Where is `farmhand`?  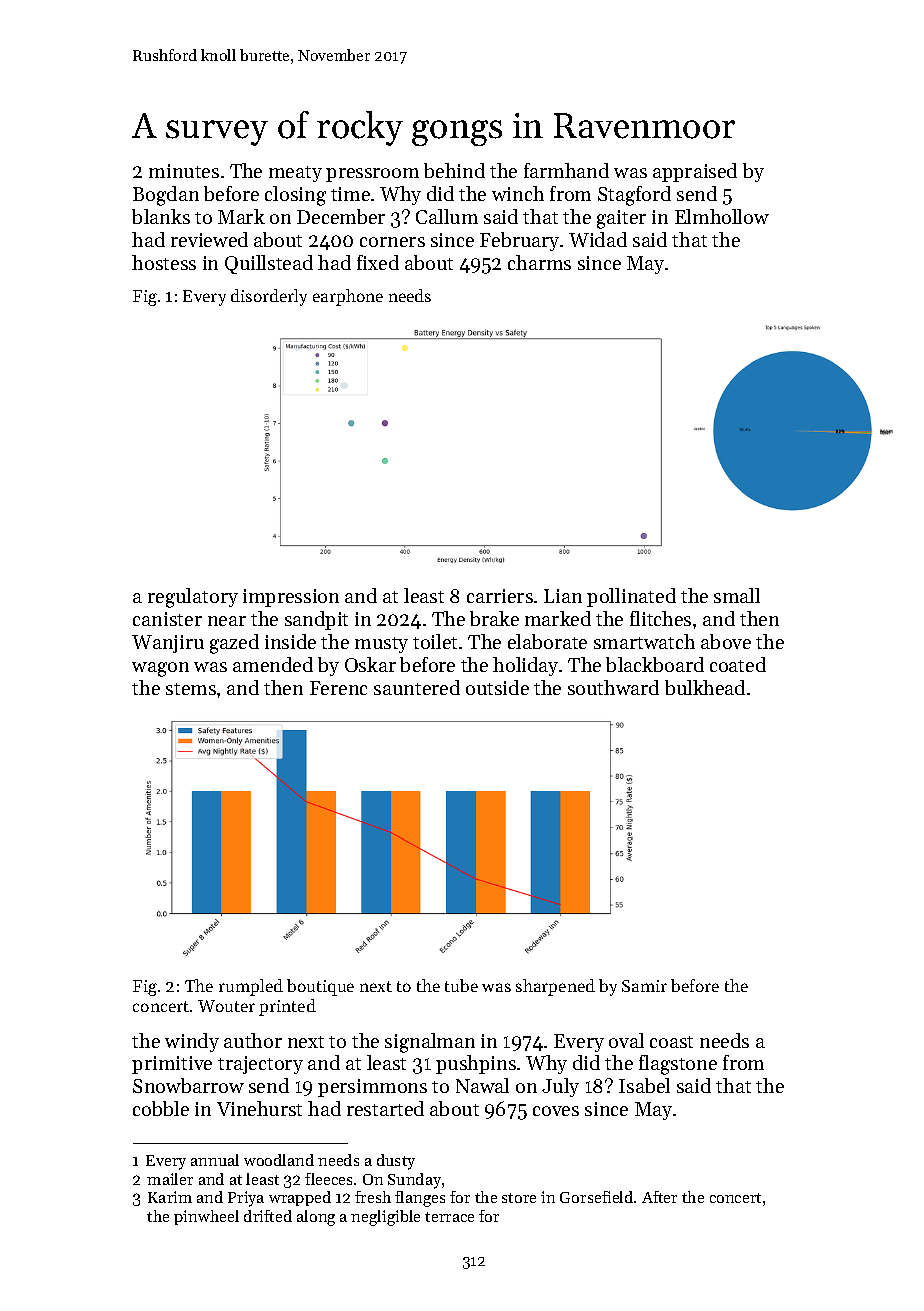 farmhand is located at coordinates (566, 170).
